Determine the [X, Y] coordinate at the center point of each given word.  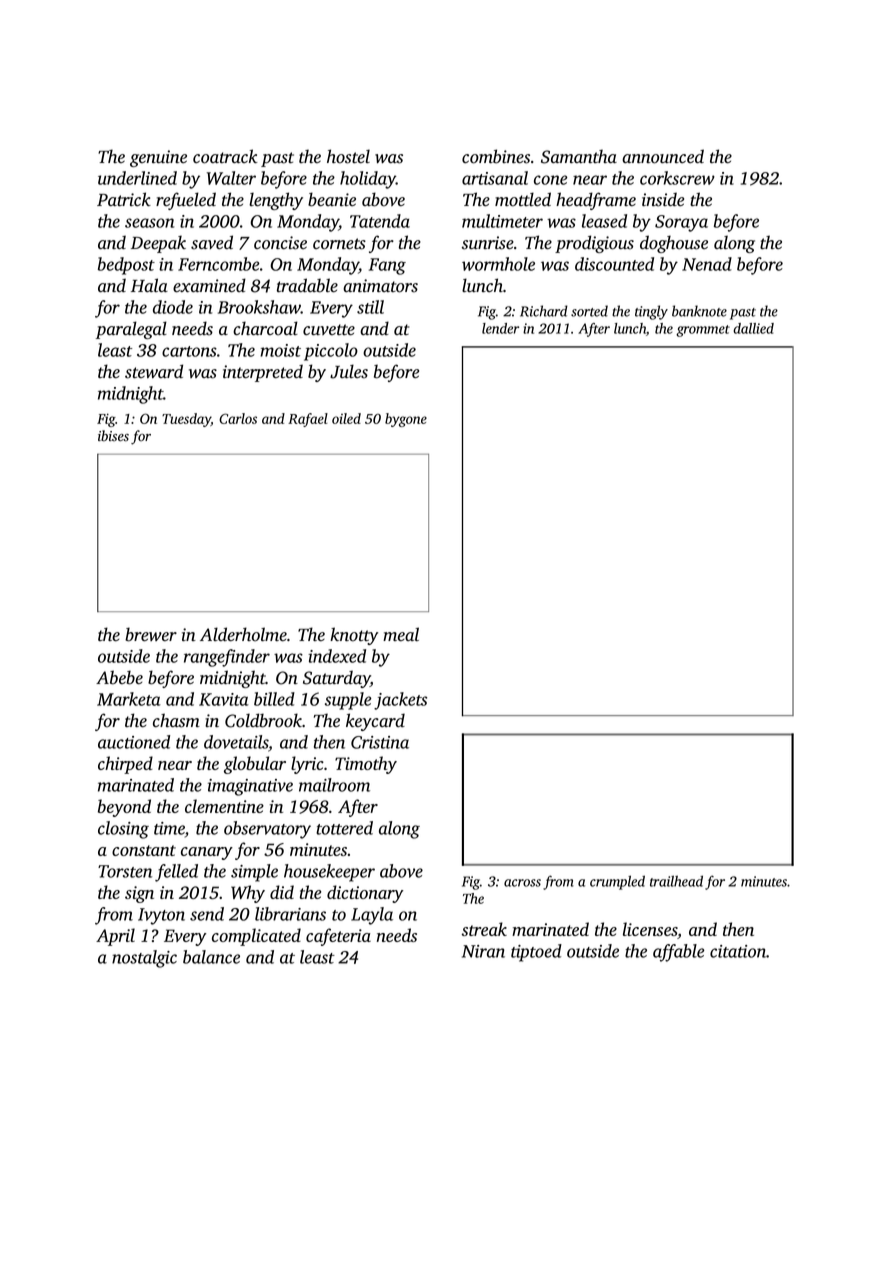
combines [496, 156]
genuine [158, 158]
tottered [344, 828]
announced [663, 156]
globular [255, 765]
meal [401, 634]
